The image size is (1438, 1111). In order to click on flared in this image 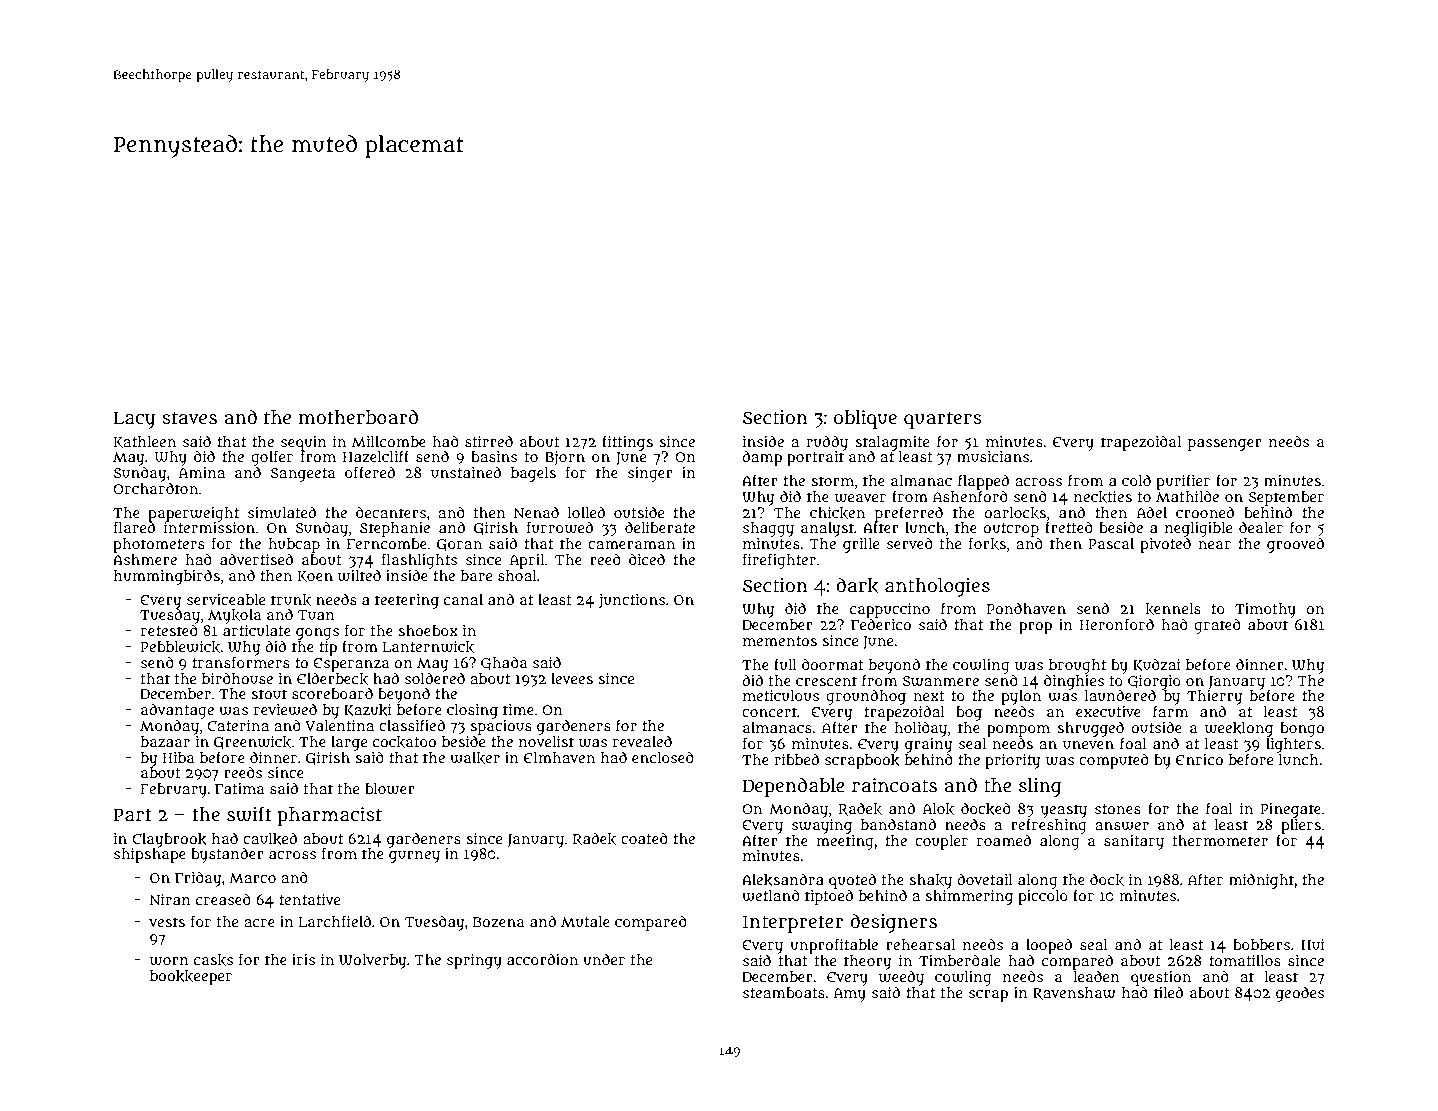, I will do `click(134, 527)`.
